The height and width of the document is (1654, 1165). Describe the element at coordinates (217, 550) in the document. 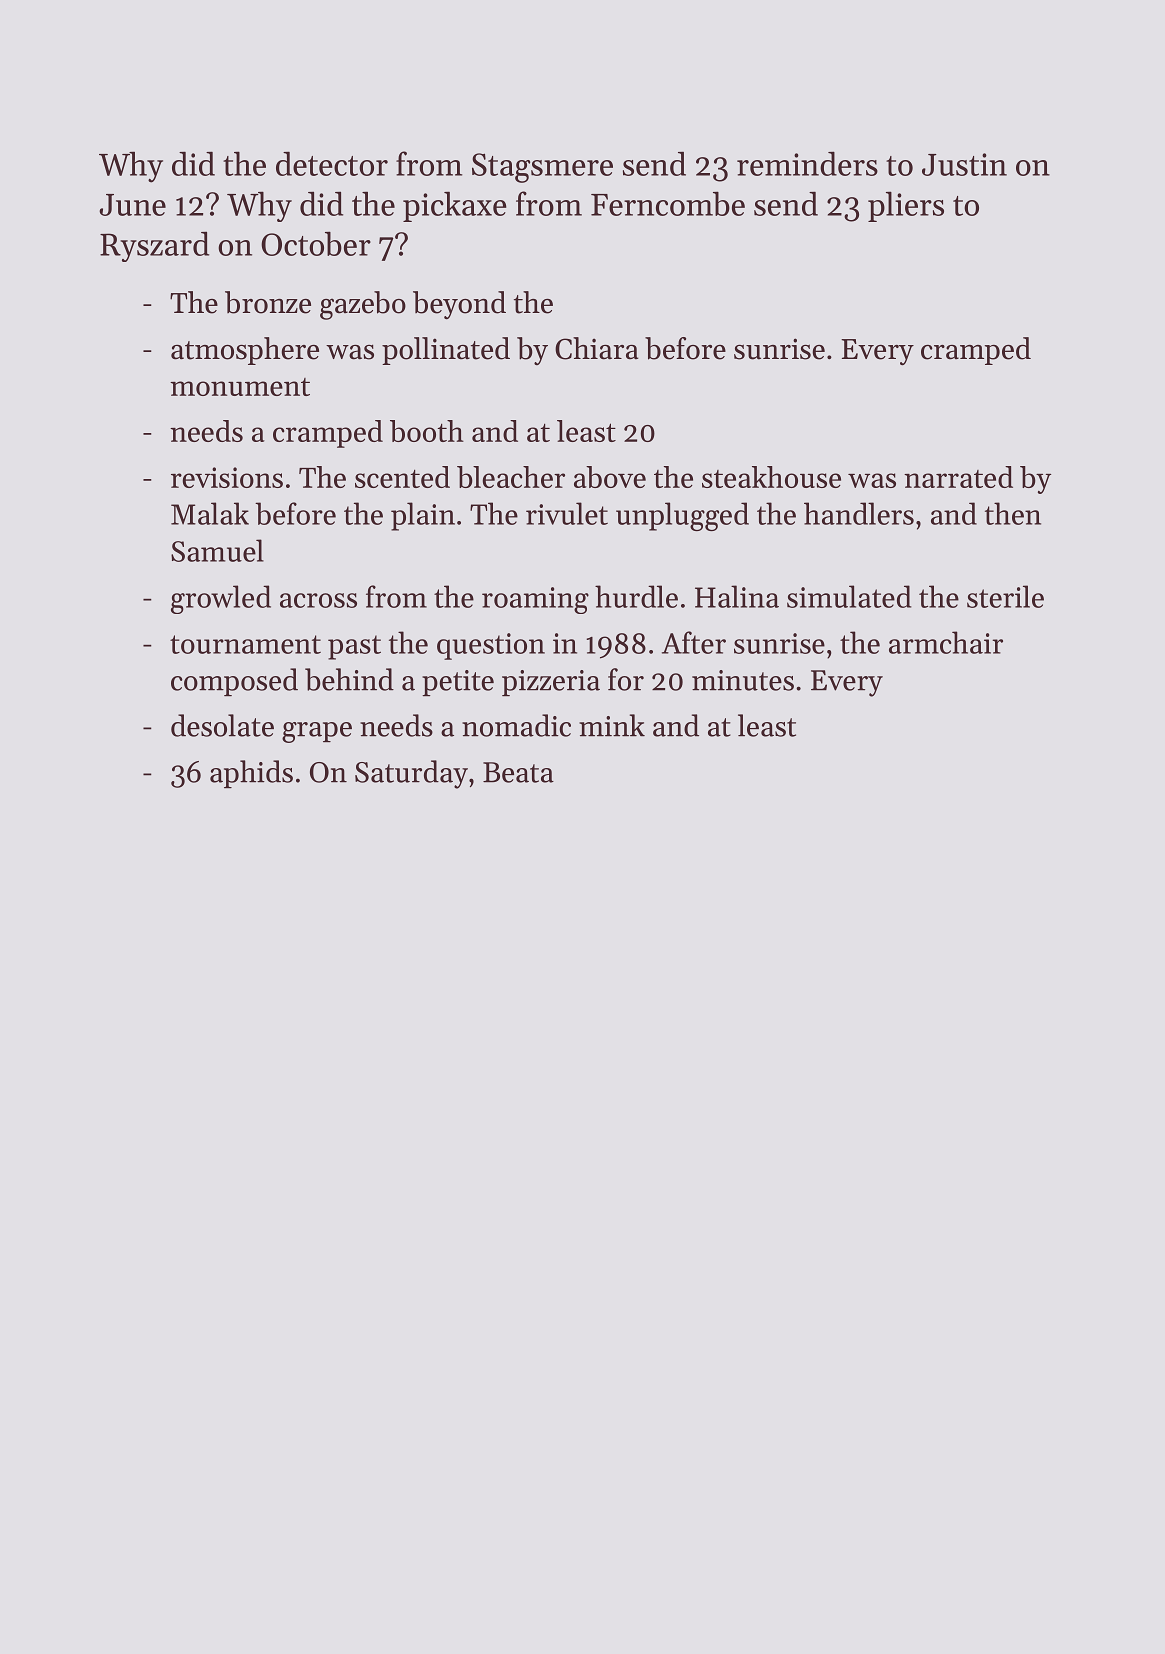

I see `Samuel` at that location.
